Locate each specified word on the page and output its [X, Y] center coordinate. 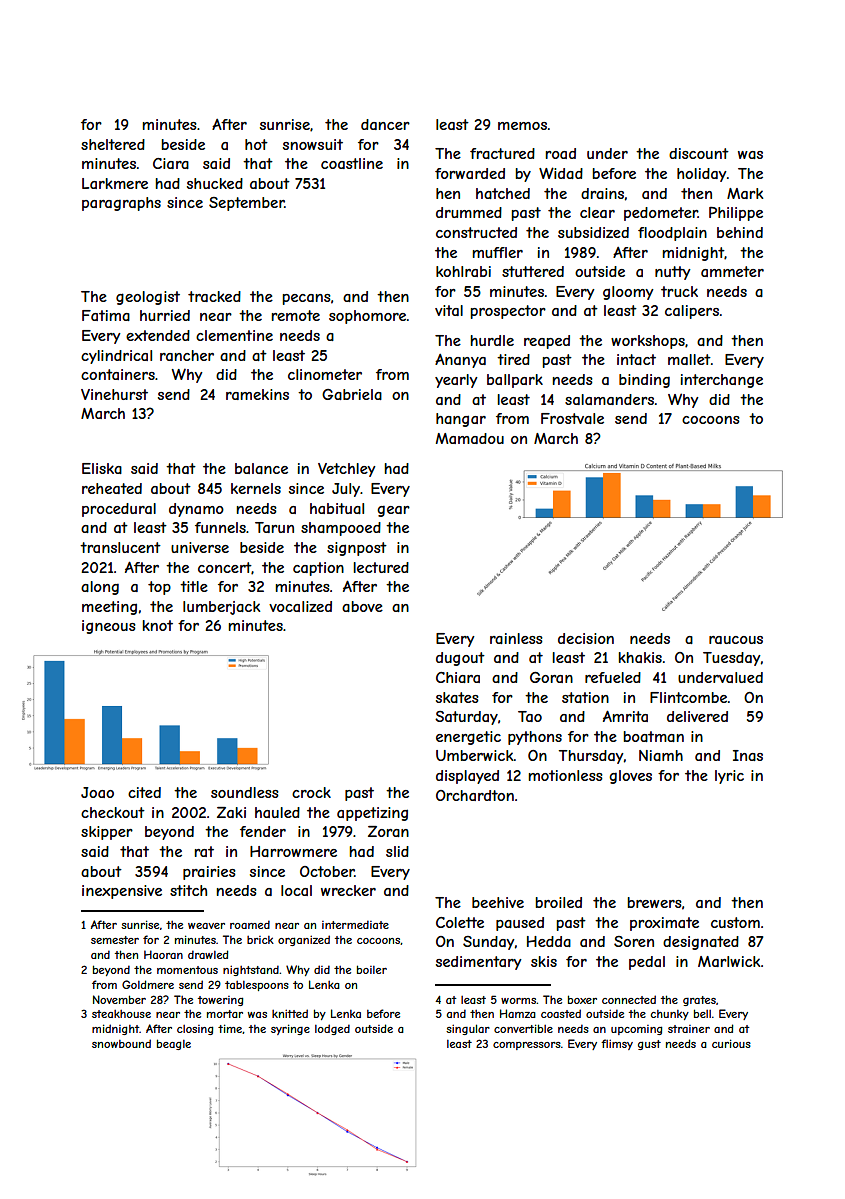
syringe [290, 1029]
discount [699, 153]
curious [731, 1043]
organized [304, 940]
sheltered [113, 144]
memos [522, 126]
